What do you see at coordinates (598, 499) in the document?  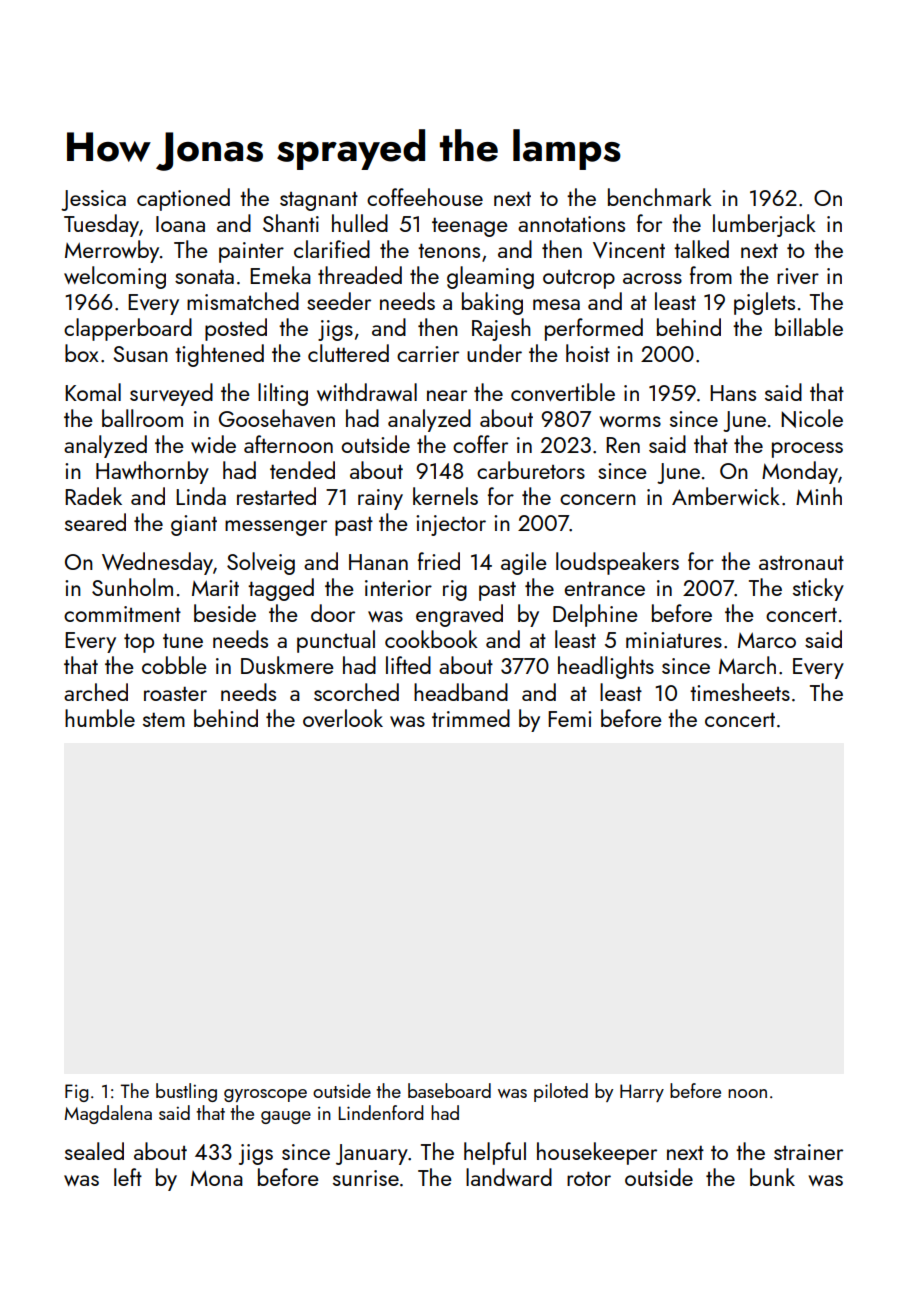 I see `concern` at bounding box center [598, 499].
